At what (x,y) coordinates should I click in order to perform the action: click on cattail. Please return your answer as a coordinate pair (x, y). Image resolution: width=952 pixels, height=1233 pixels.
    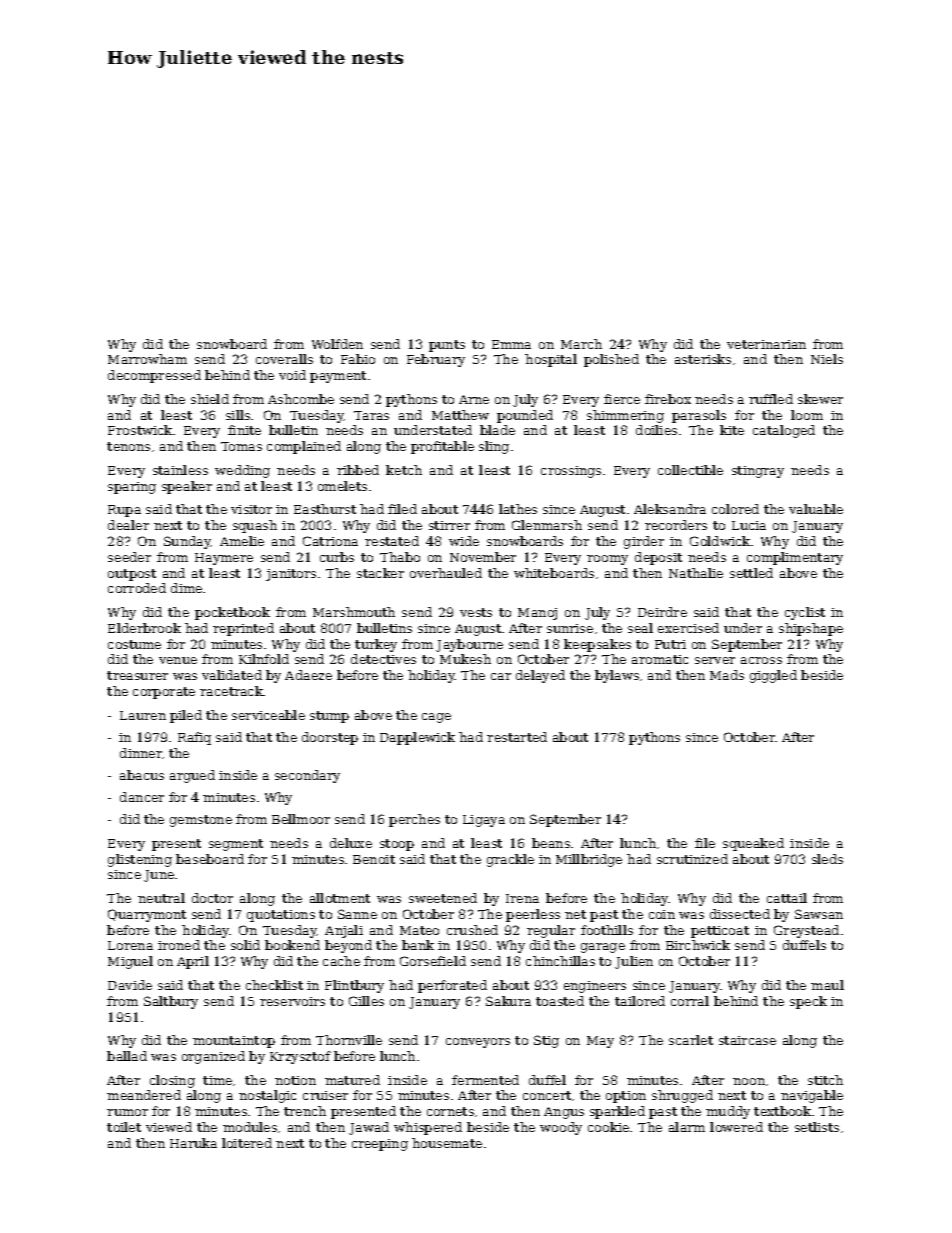
    Looking at the image, I should click on (787, 898).
